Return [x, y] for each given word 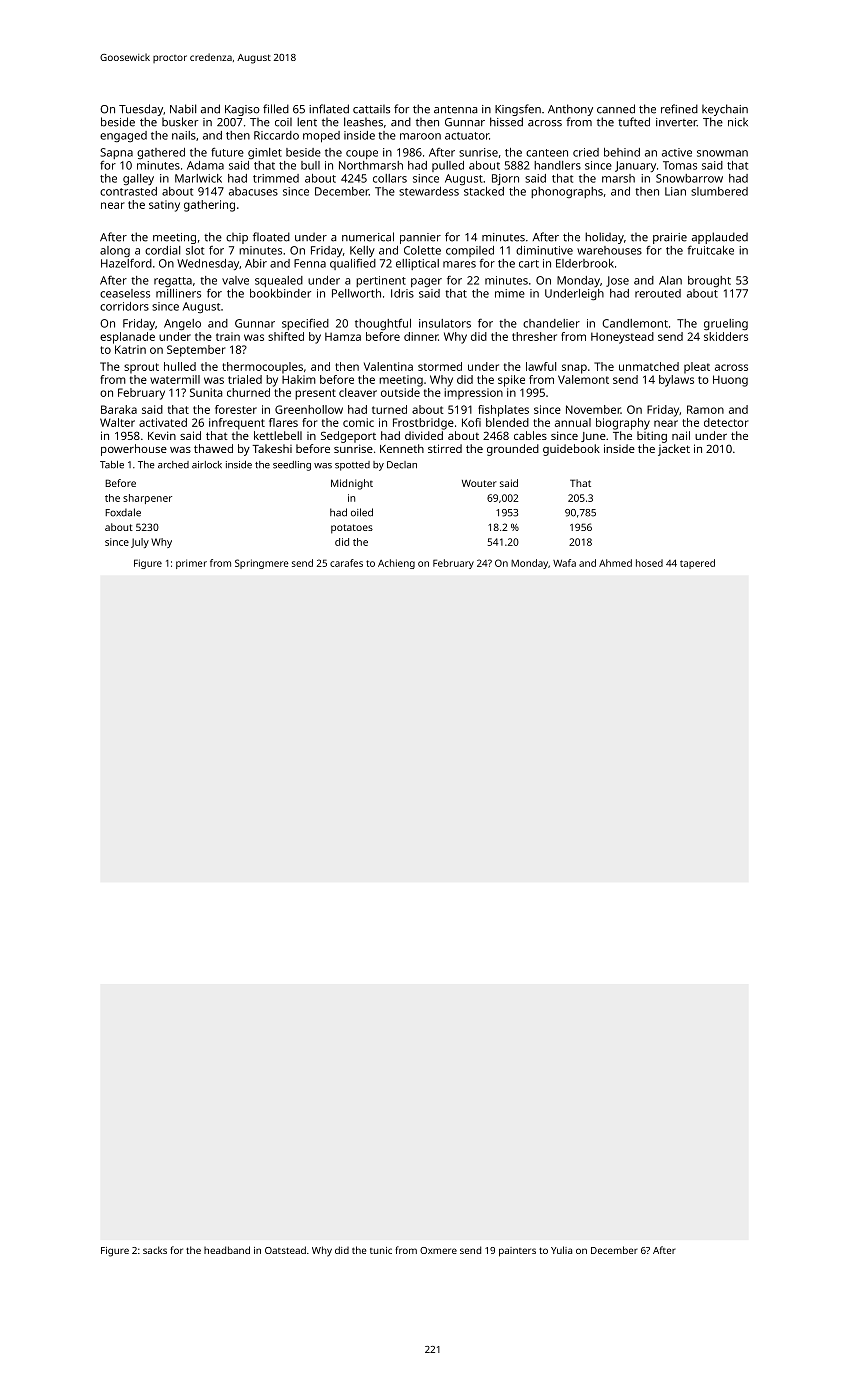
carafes [346, 563]
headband [227, 1250]
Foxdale [123, 512]
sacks [155, 1250]
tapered [697, 564]
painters [517, 1252]
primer [191, 564]
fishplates [503, 411]
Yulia [561, 1250]
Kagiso [242, 110]
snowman [722, 153]
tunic [381, 1250]
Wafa [564, 563]
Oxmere [438, 1250]
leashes [363, 122]
